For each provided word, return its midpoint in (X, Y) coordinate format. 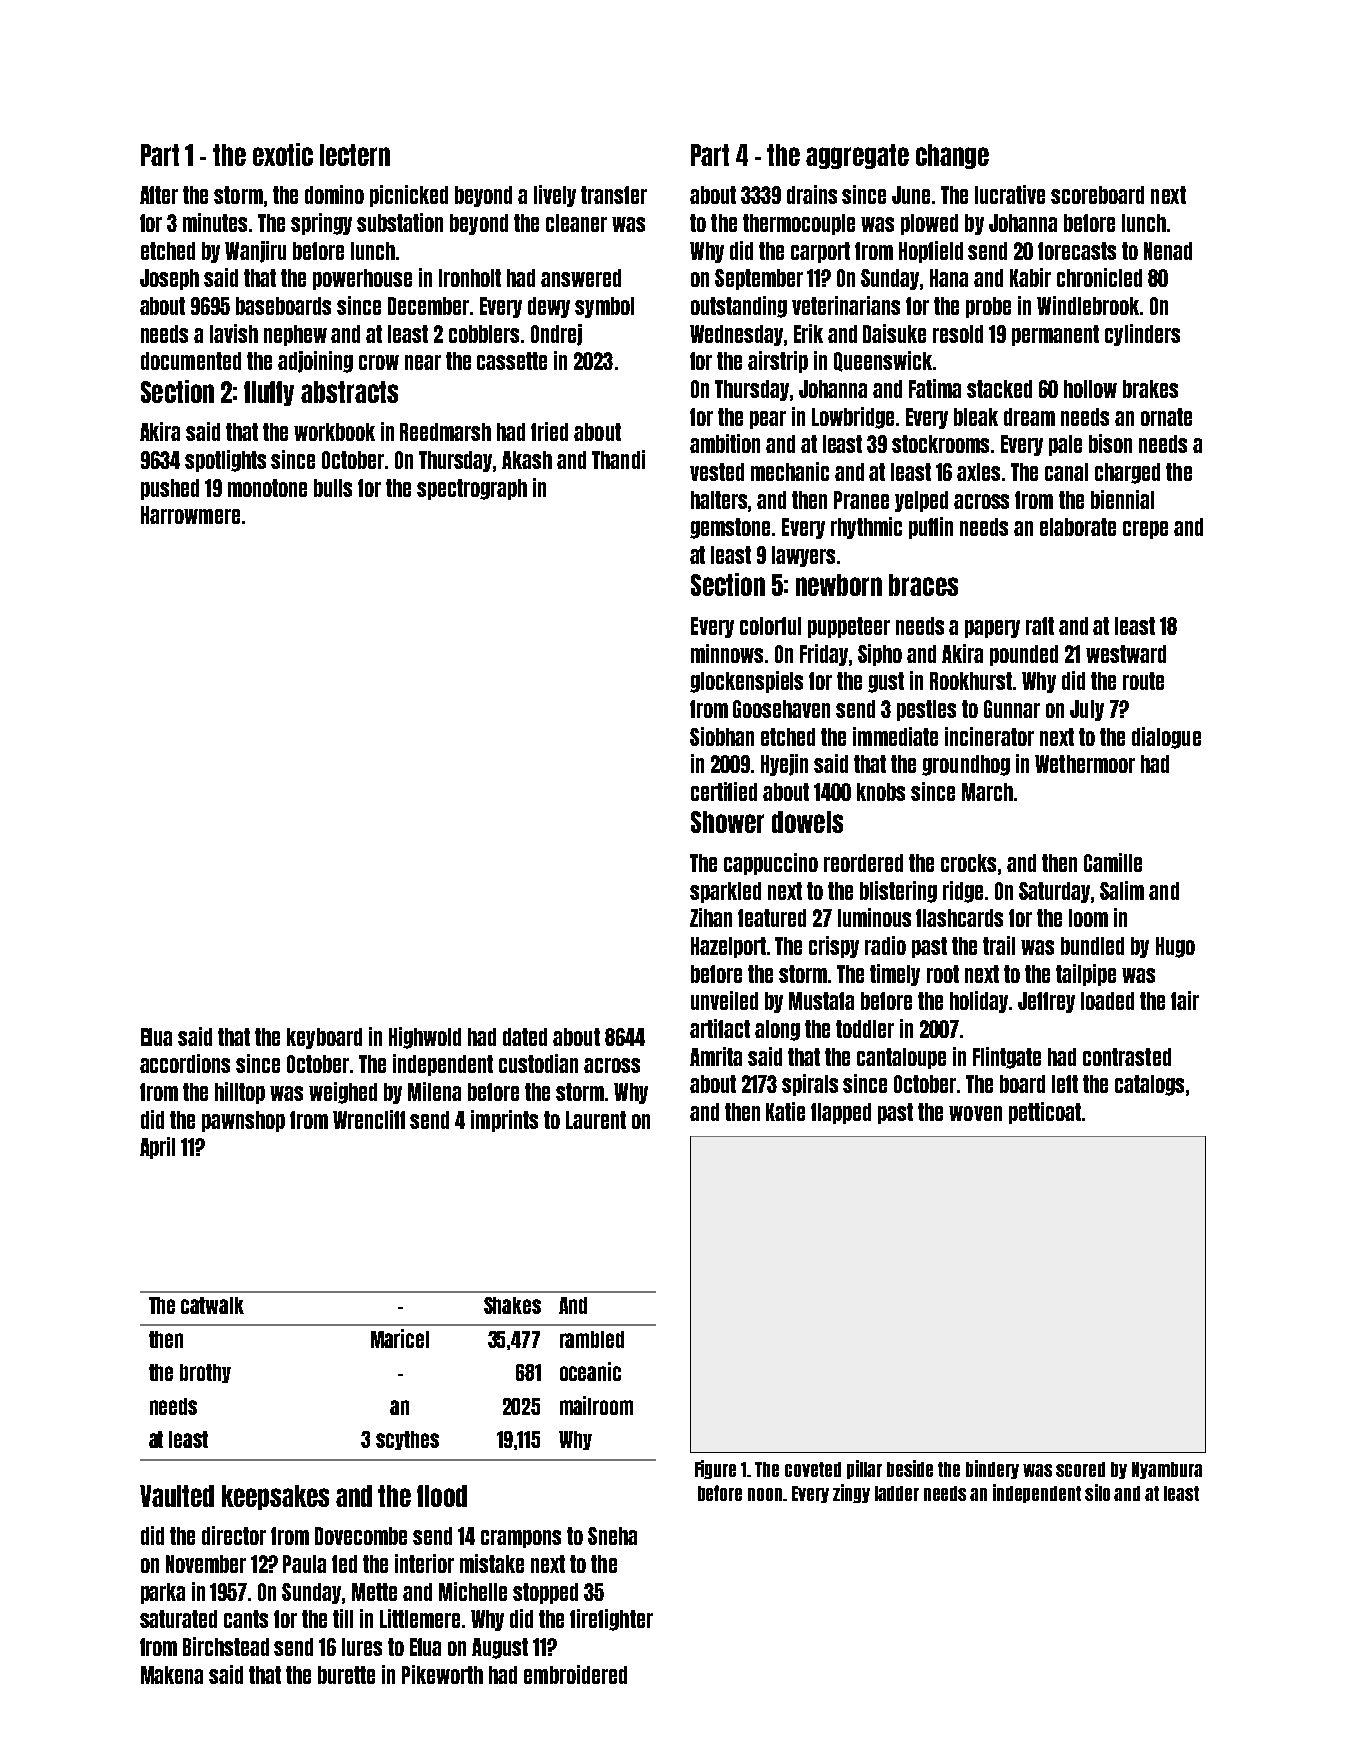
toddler (865, 1029)
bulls (333, 488)
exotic (283, 154)
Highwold (425, 1038)
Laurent (596, 1120)
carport (820, 252)
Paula (304, 1564)
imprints (504, 1121)
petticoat (1045, 1113)
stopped (545, 1593)
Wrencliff (369, 1119)
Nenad (1168, 251)
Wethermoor (1085, 764)
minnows (727, 653)
